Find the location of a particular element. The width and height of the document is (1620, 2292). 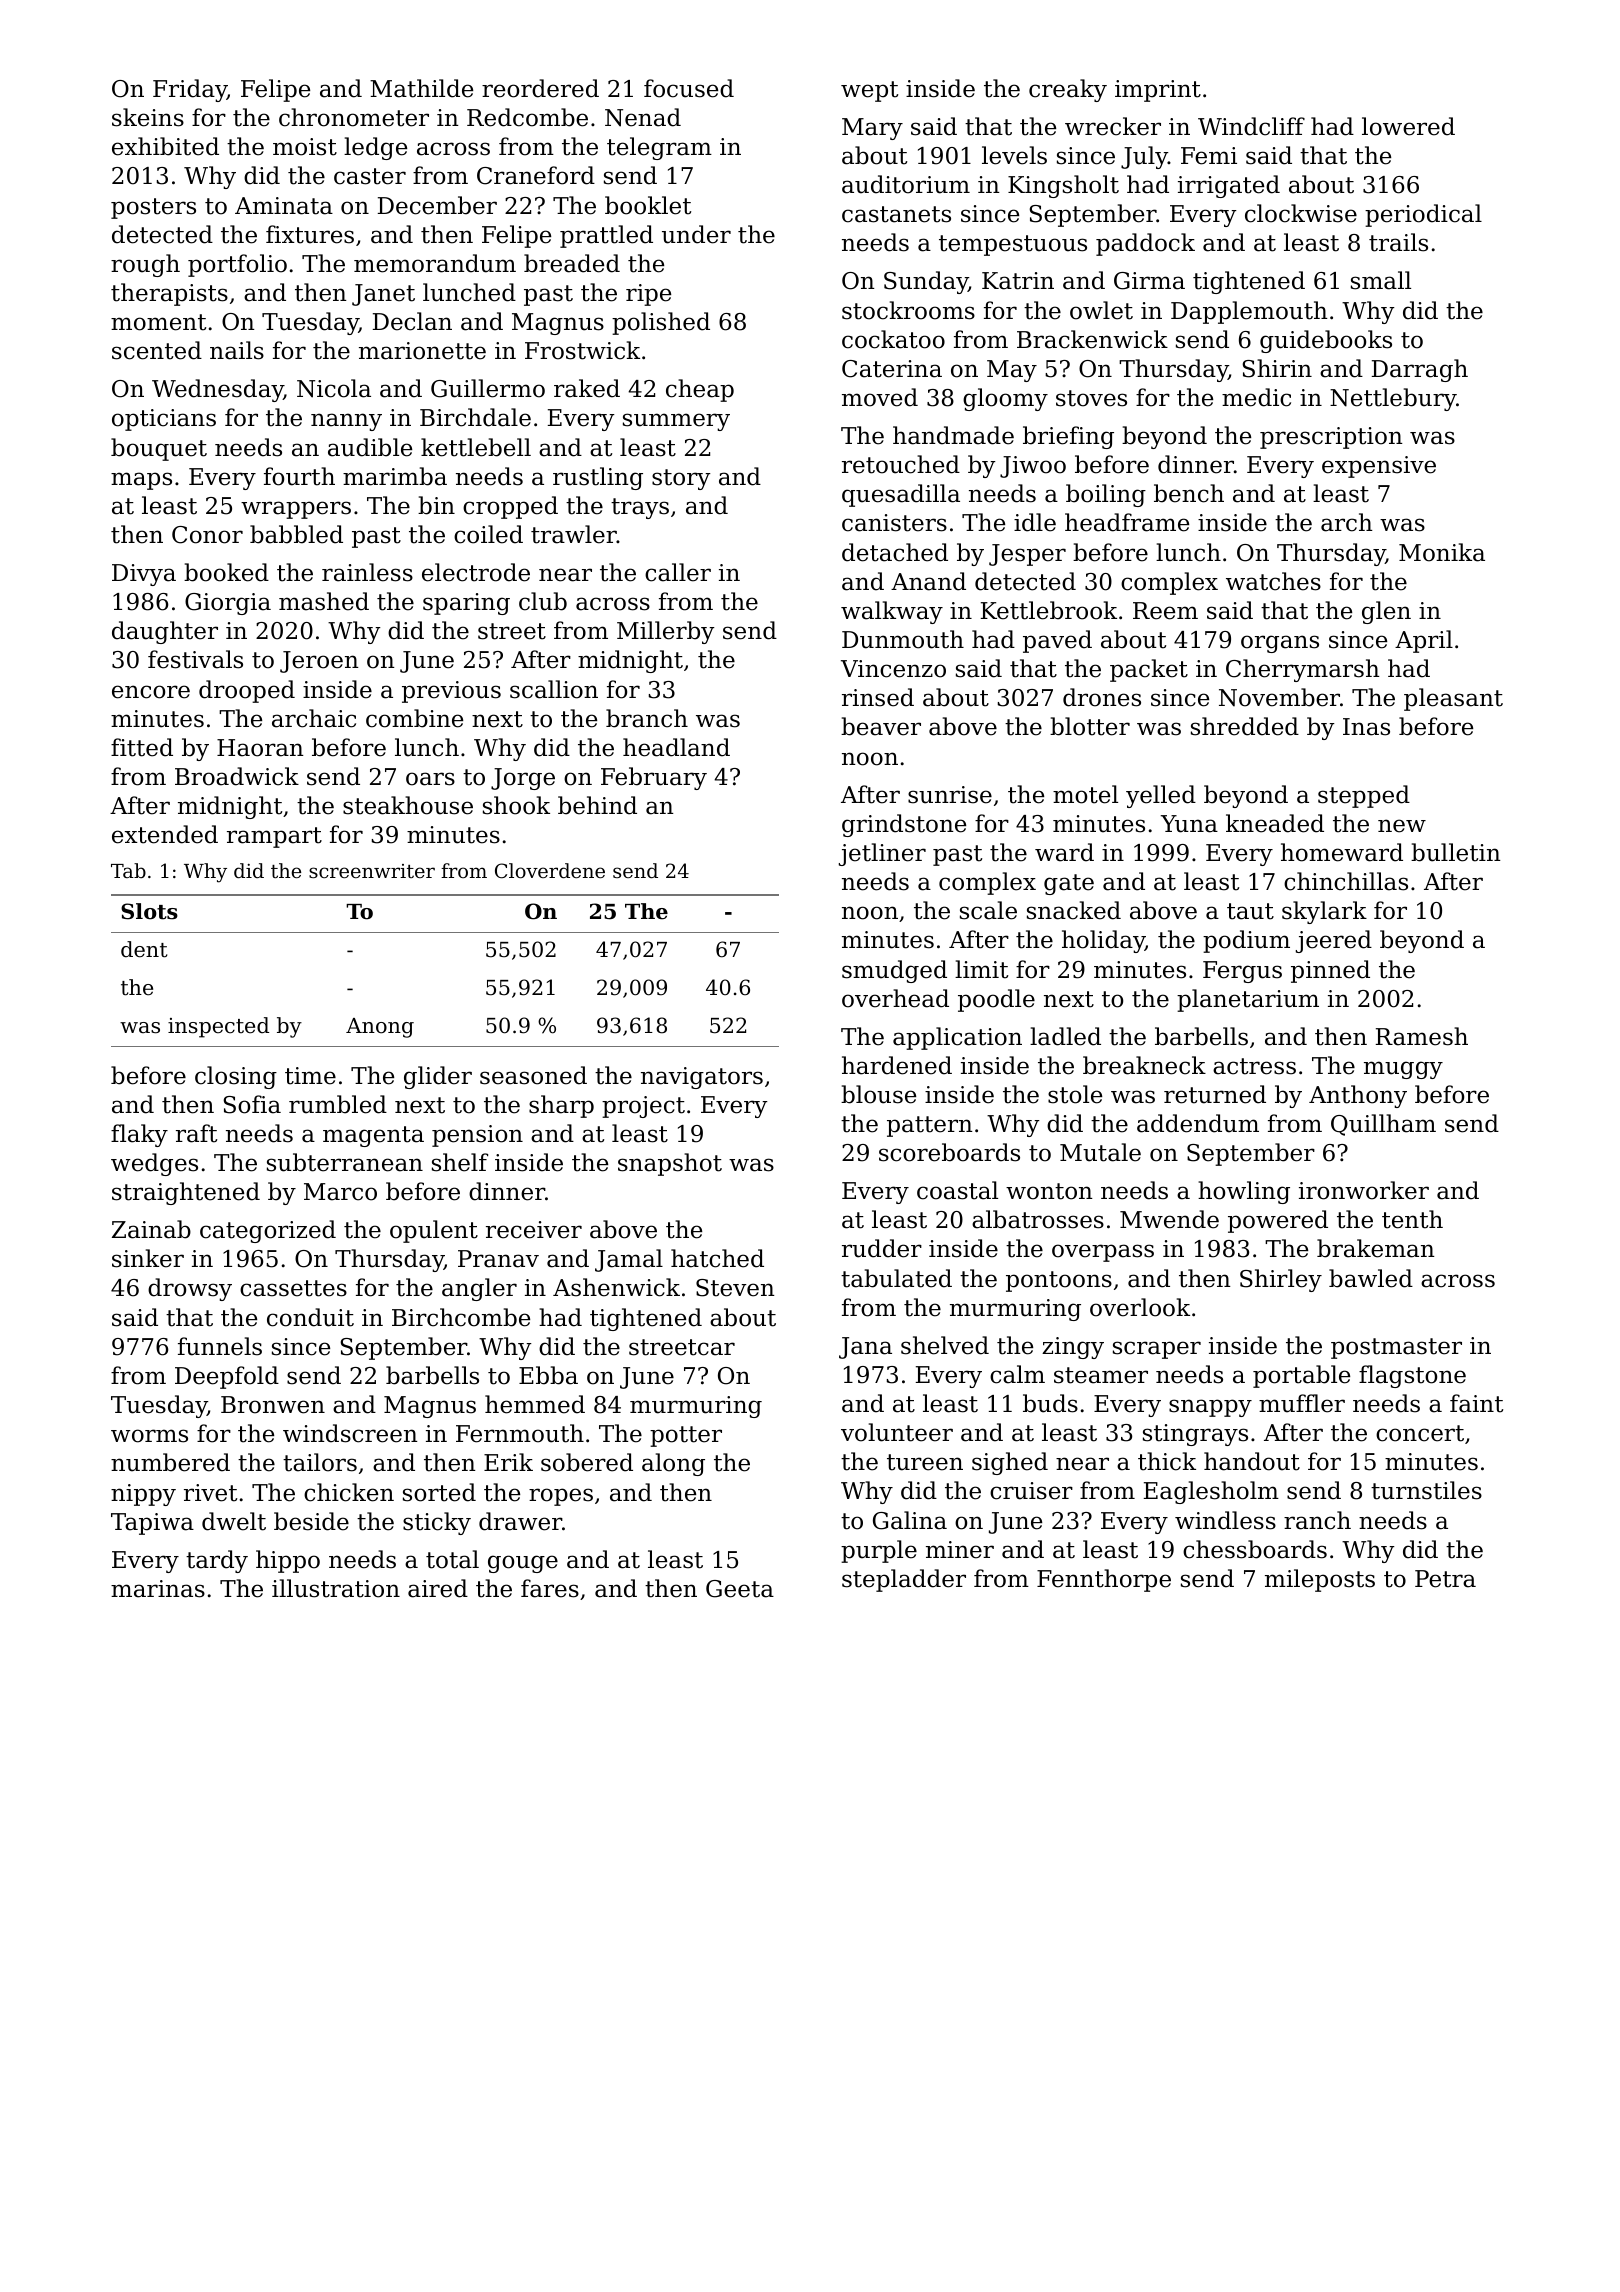

ledge is located at coordinates (375, 148).
